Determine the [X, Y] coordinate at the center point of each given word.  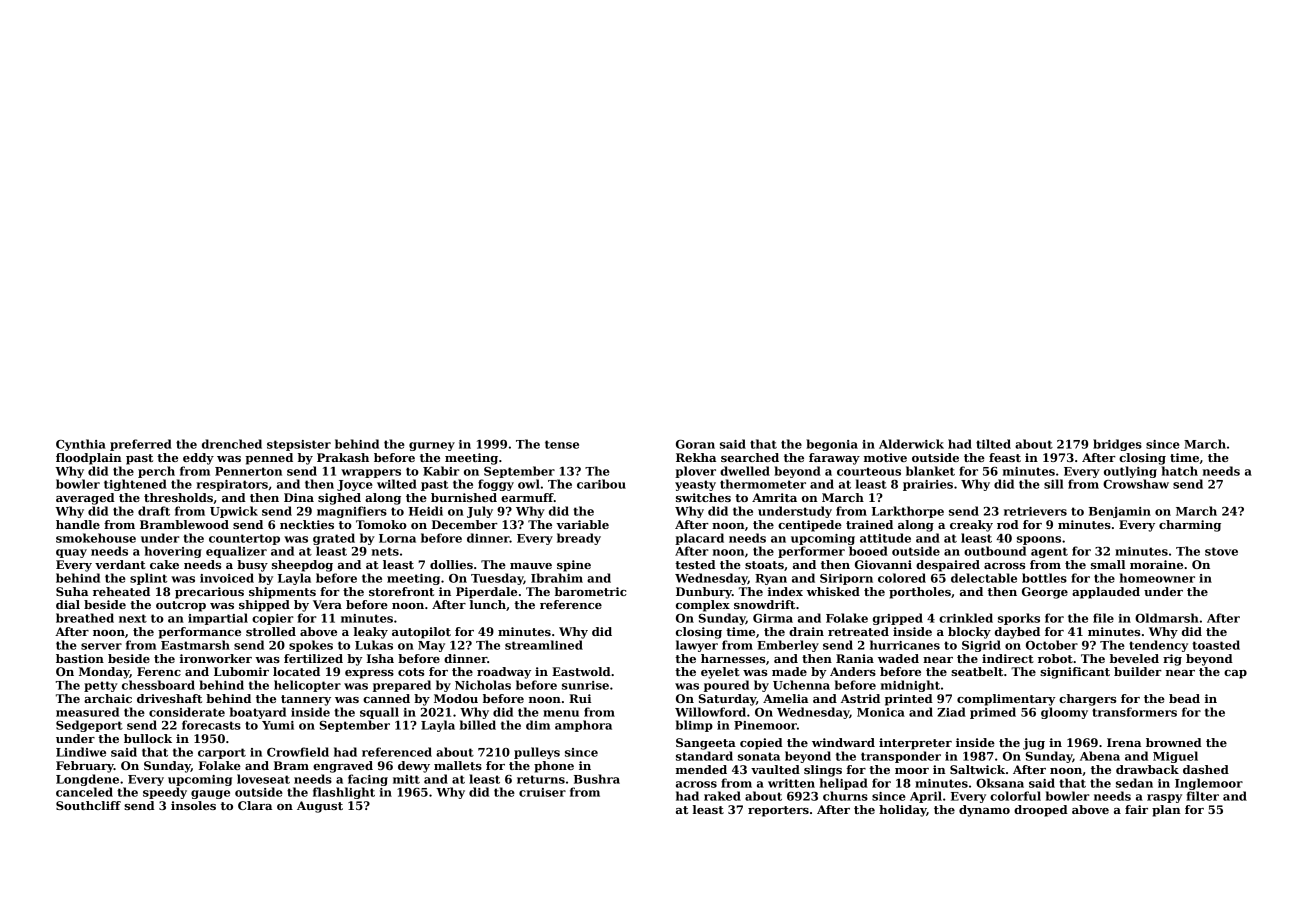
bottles [1044, 578]
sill [1053, 484]
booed [868, 551]
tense [562, 444]
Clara [255, 805]
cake [164, 564]
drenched [232, 444]
